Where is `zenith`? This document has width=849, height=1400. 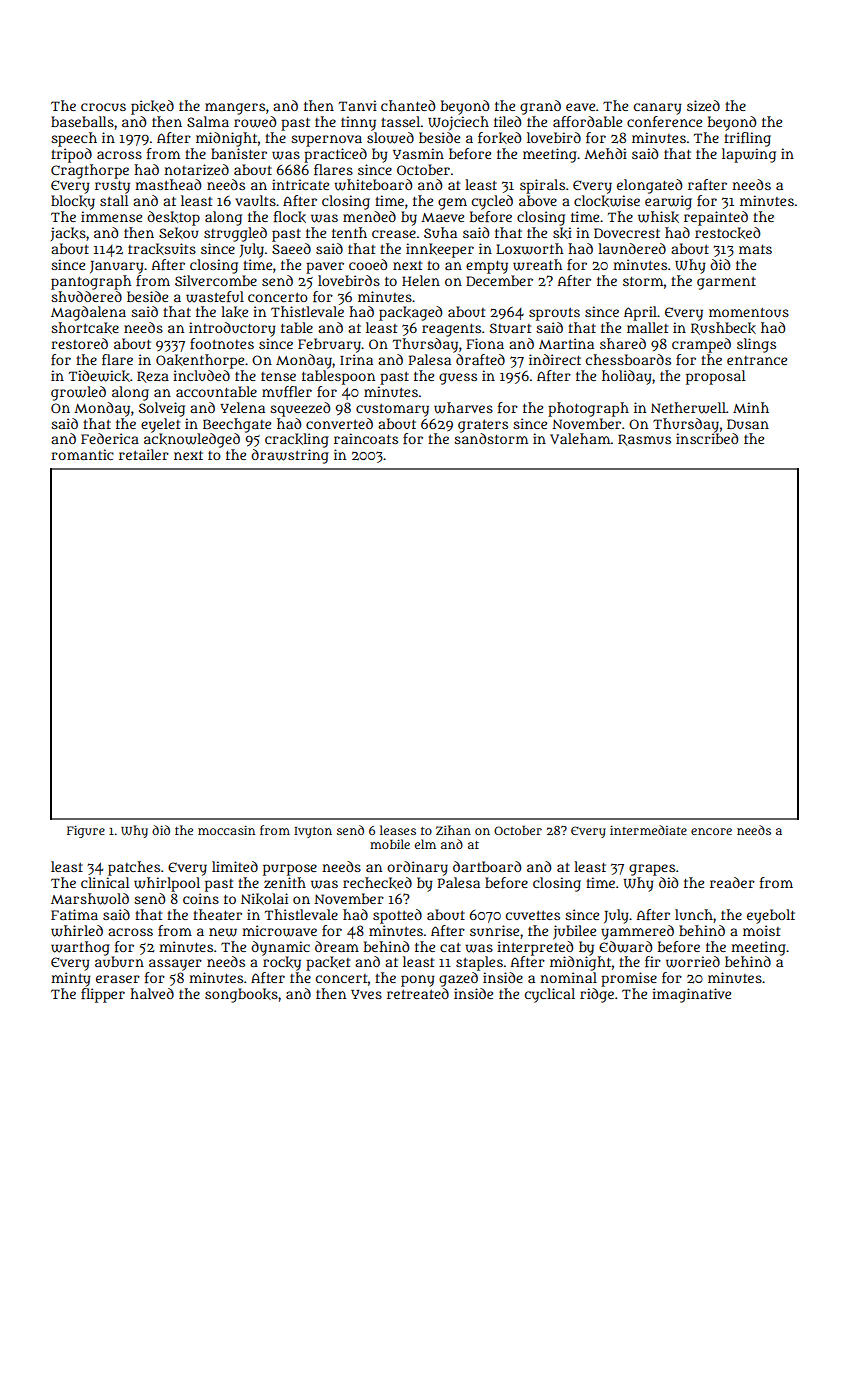 zenith is located at coordinates (285, 882).
